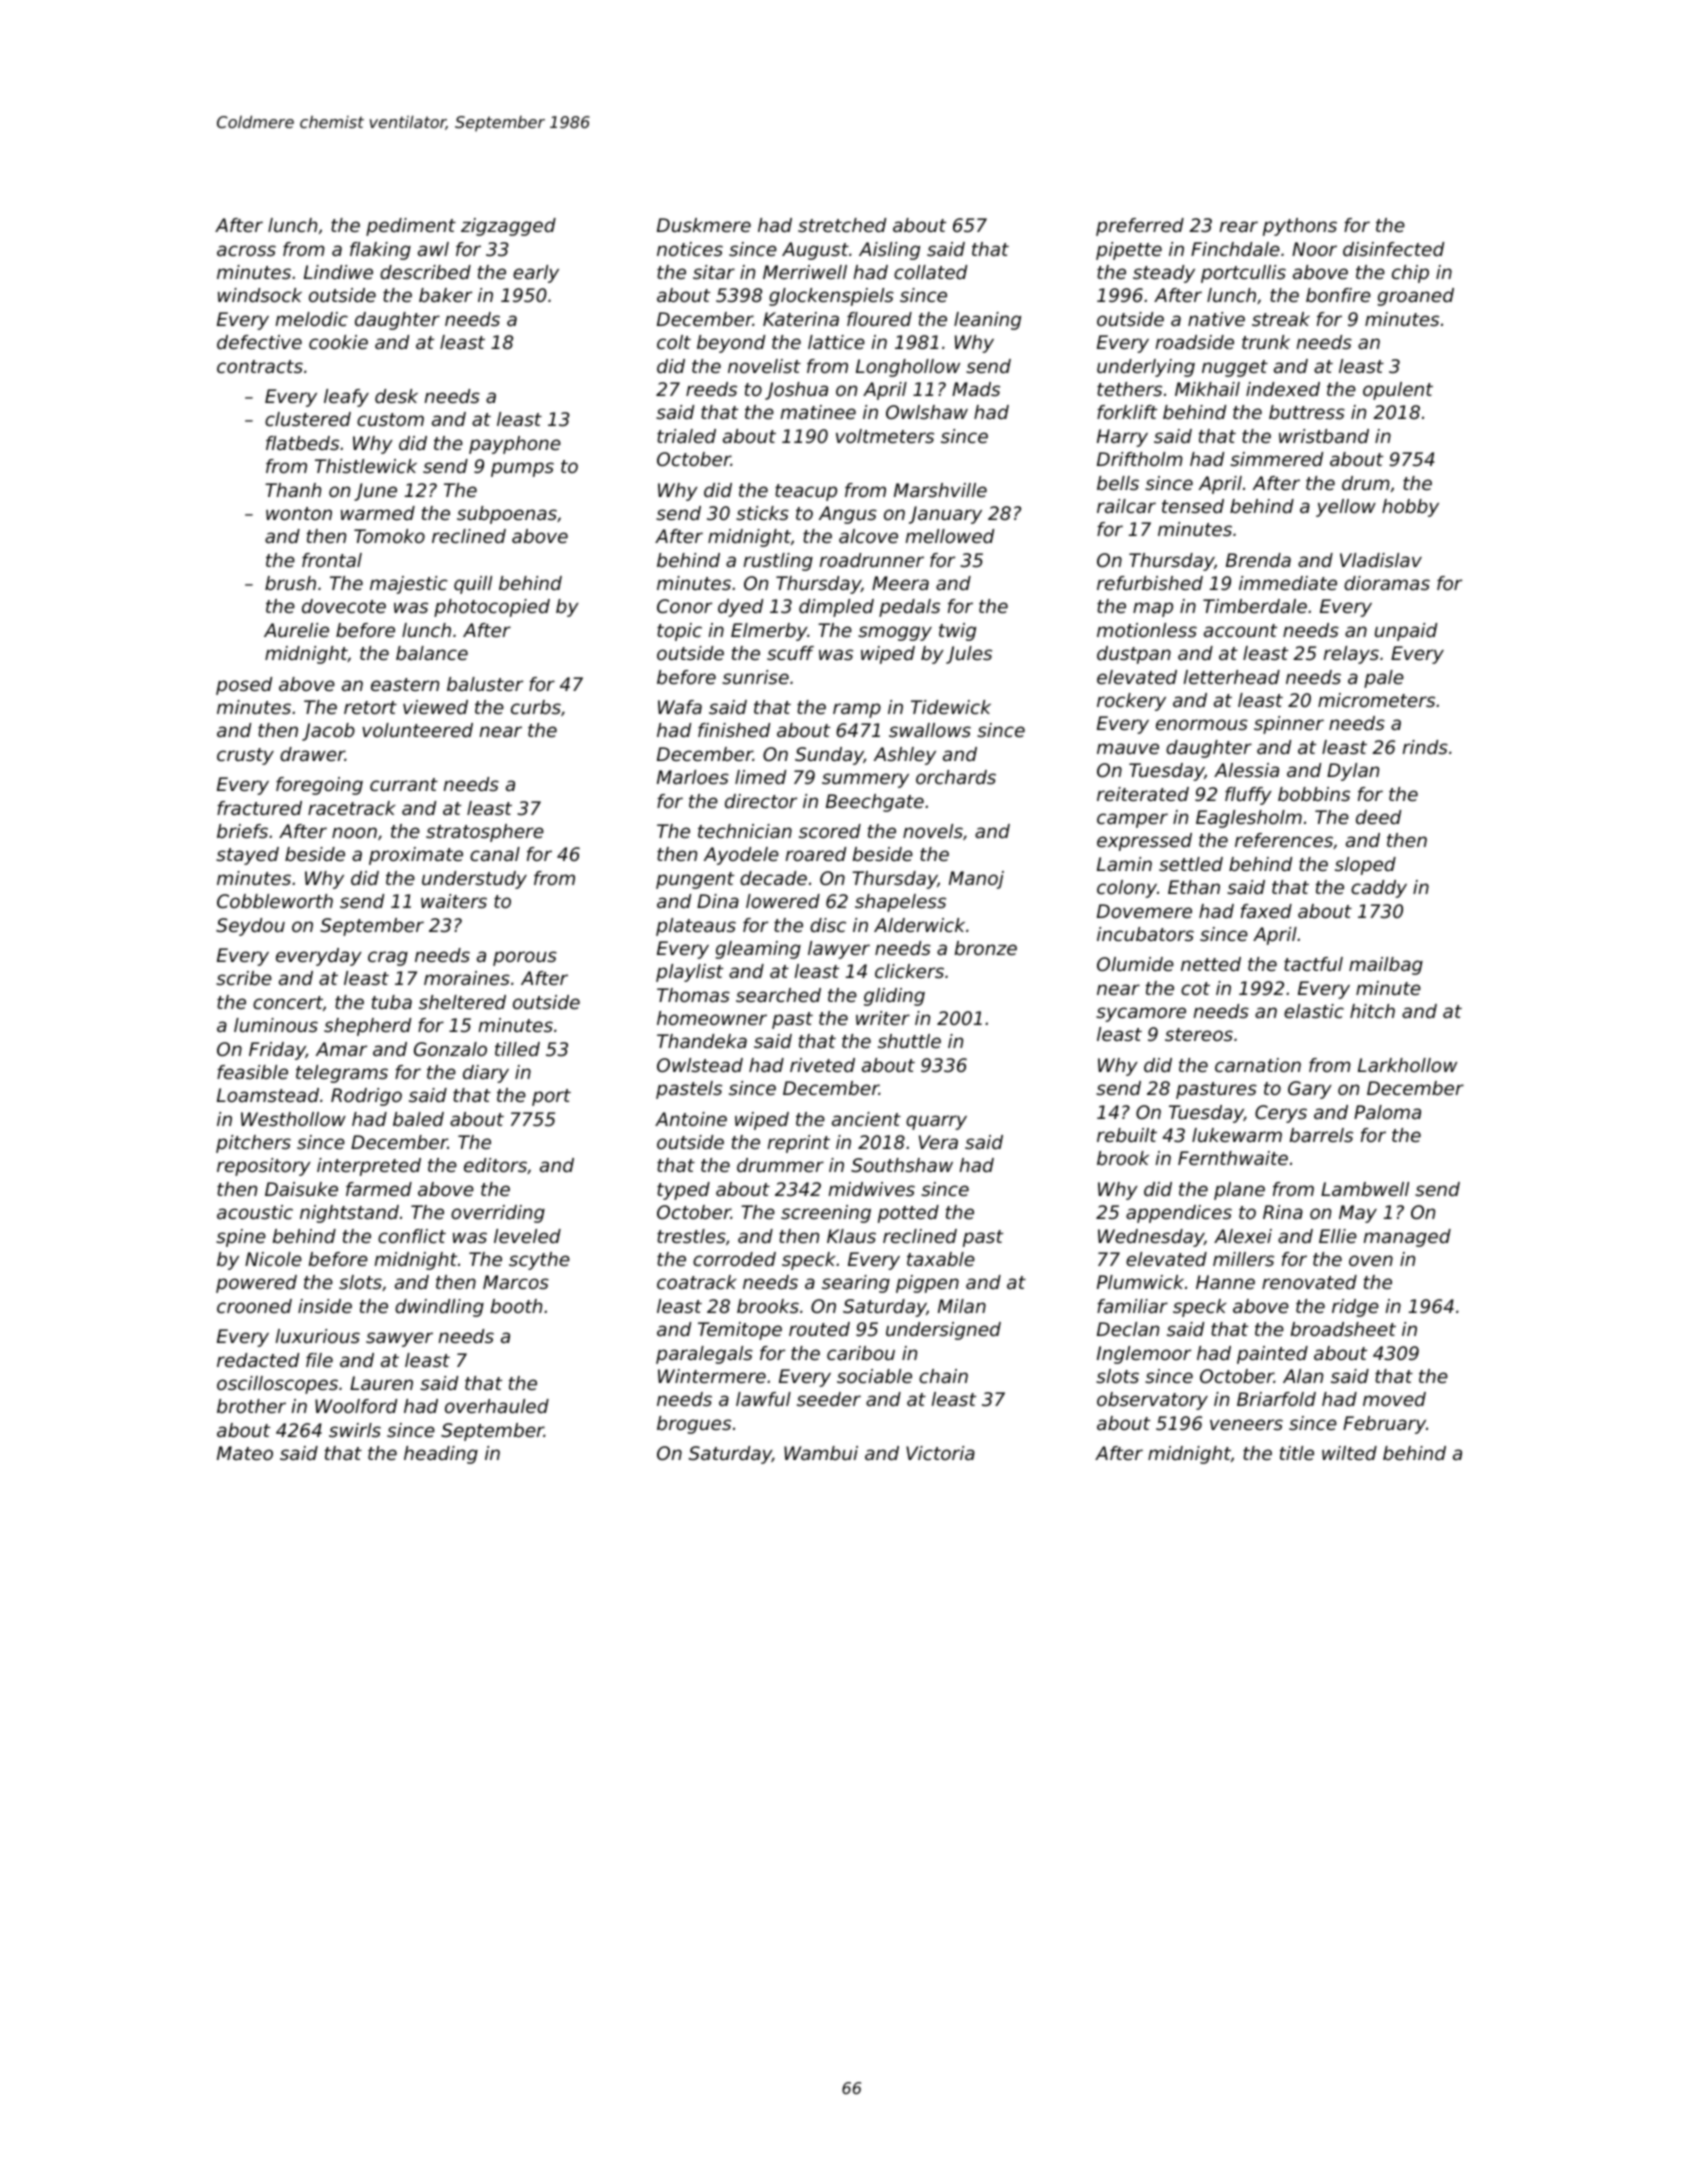 This screenshot has height=2178, width=1683. Describe the element at coordinates (246, 250) in the screenshot. I see `across` at that location.
